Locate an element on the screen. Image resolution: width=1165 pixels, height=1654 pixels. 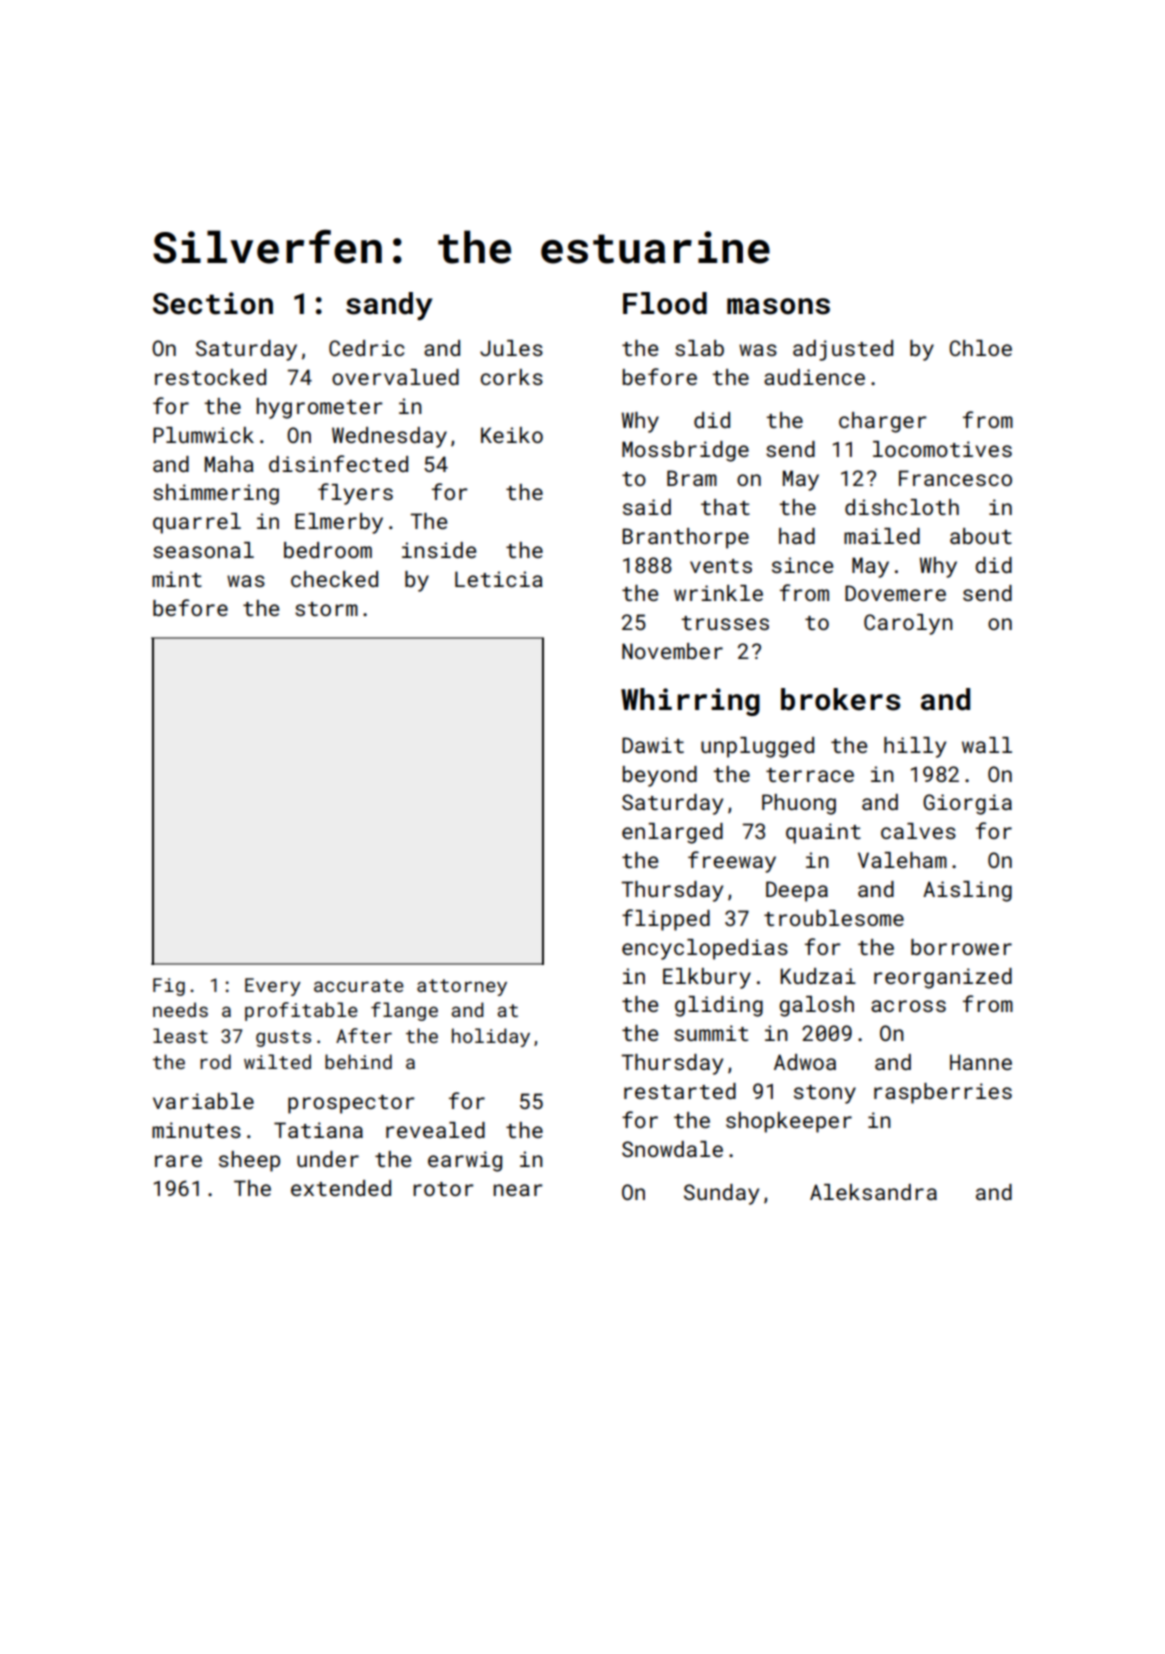
prospector is located at coordinates (351, 1104).
